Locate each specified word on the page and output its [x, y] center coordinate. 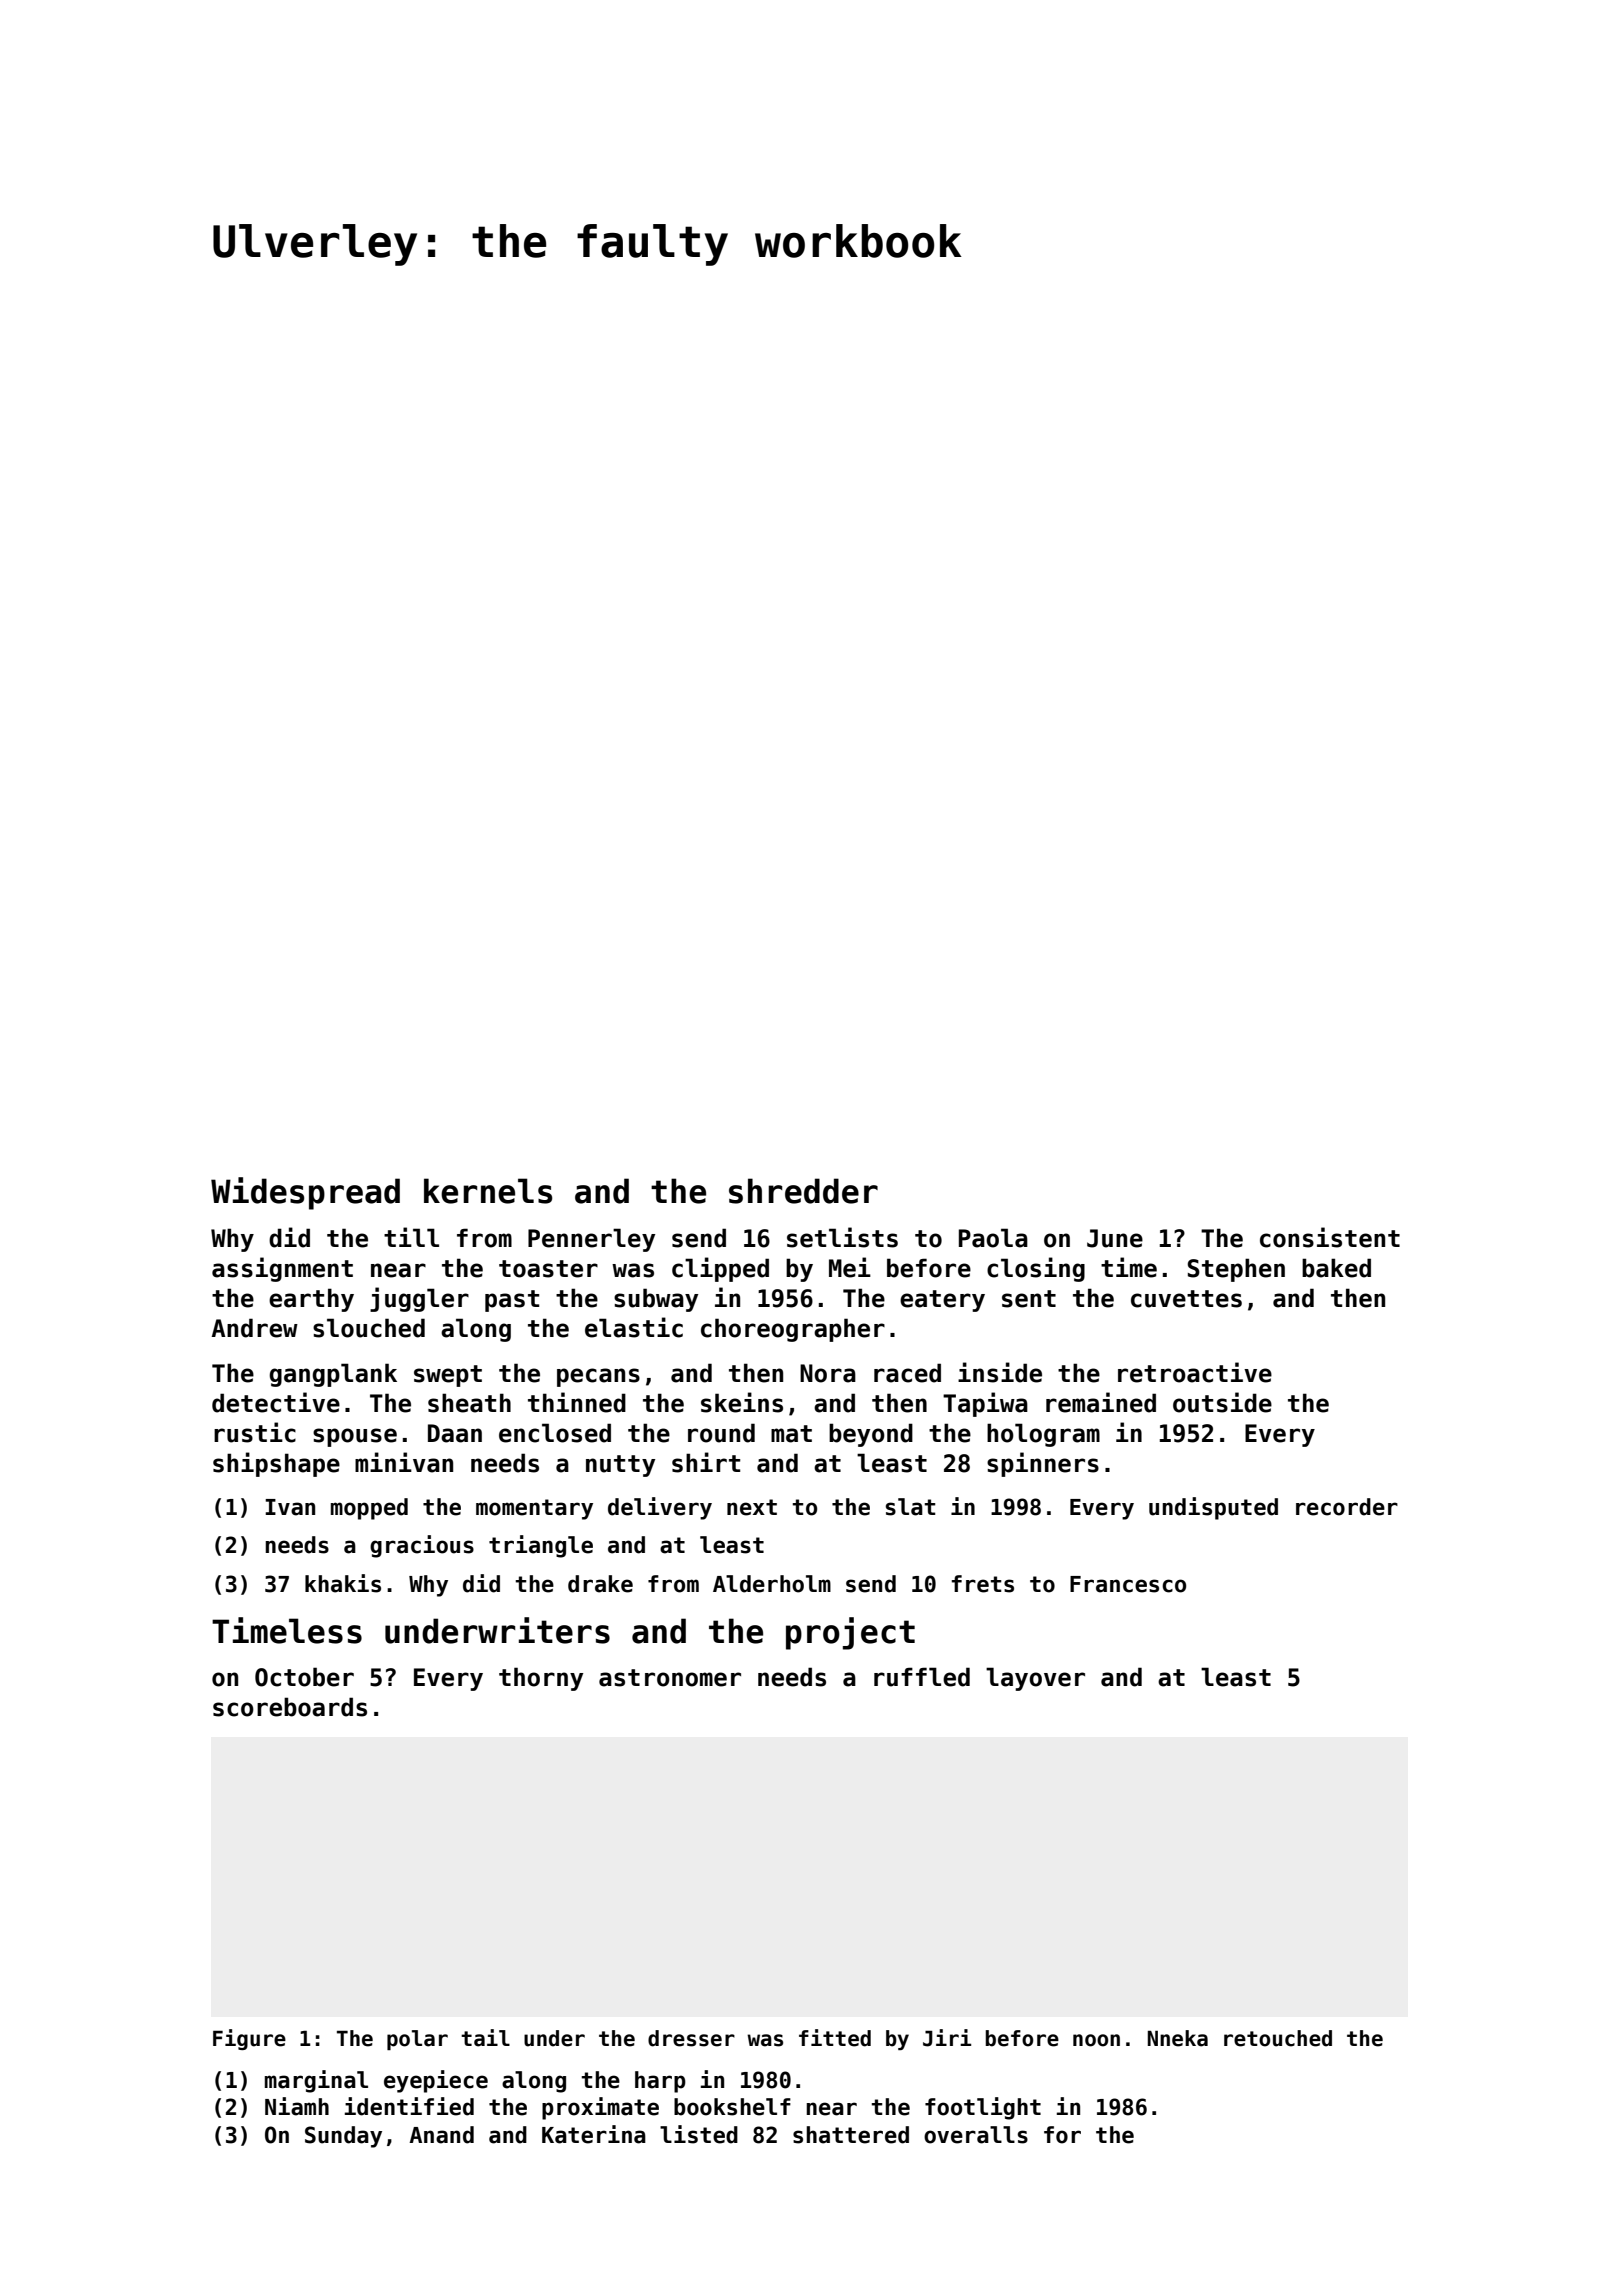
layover [1035, 1679]
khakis [343, 1583]
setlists [842, 1237]
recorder [1347, 1507]
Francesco [1128, 1584]
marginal [316, 2081]
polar [417, 2040]
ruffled [922, 1677]
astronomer [670, 1678]
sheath [469, 1403]
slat [911, 1507]
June [1115, 1238]
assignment [282, 1269]
